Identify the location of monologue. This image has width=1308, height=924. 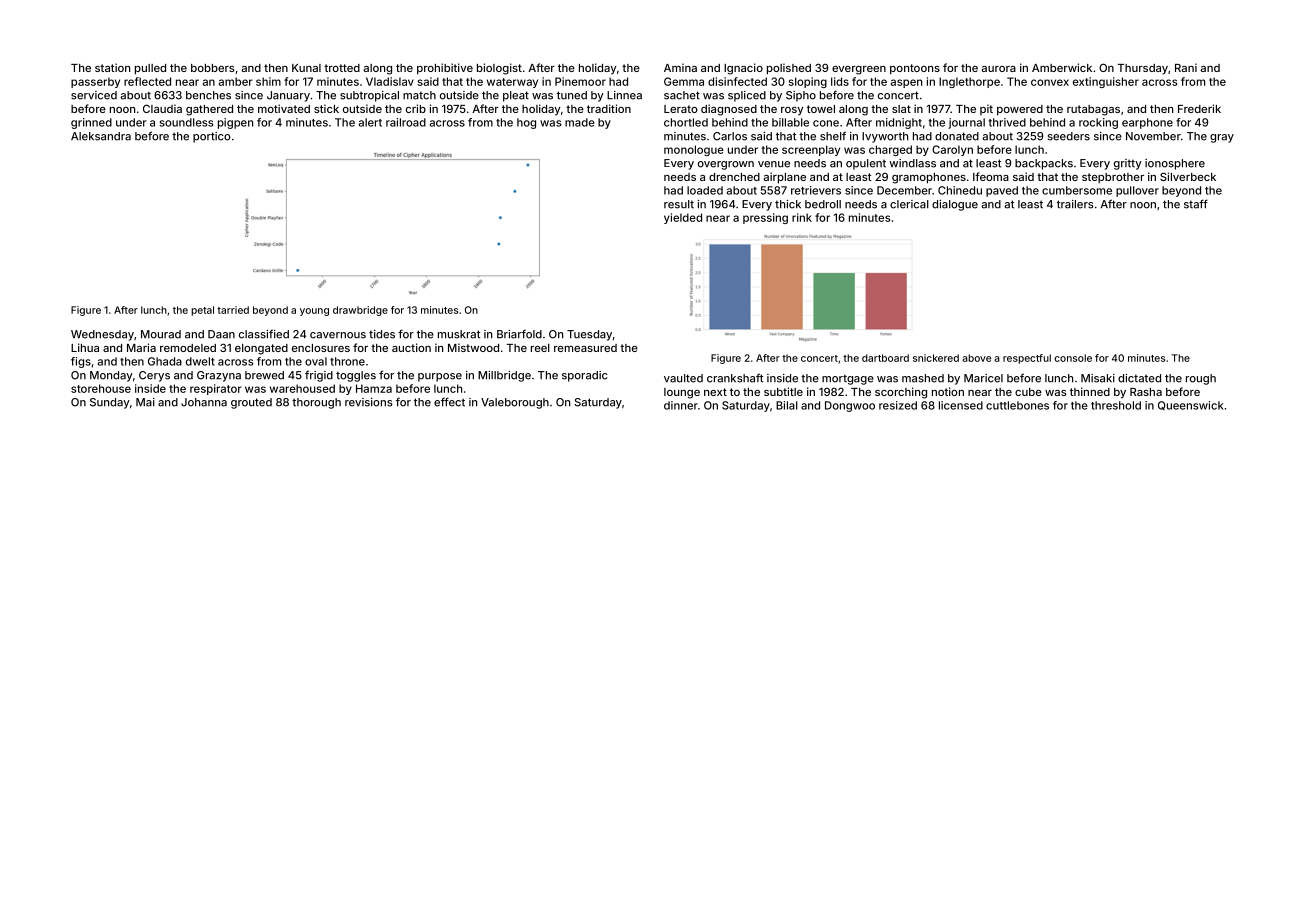
(694, 150).
